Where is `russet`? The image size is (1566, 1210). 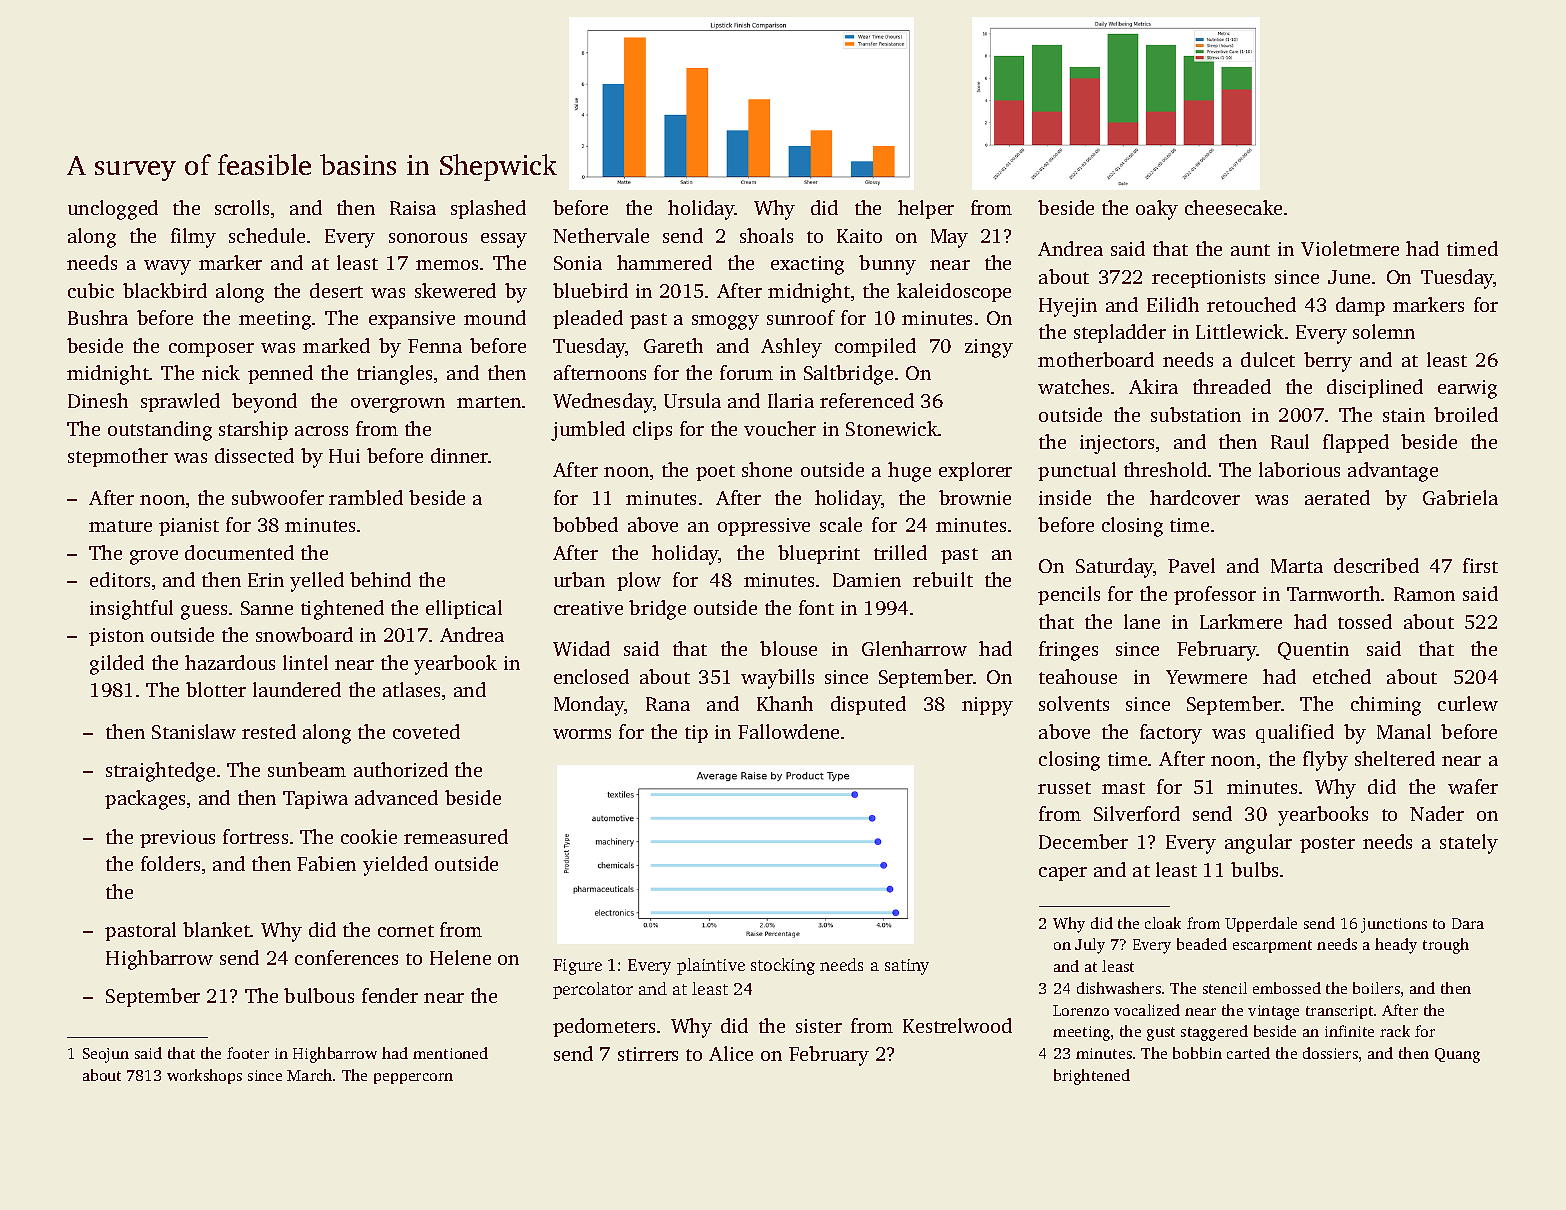
russet is located at coordinates (1064, 788).
